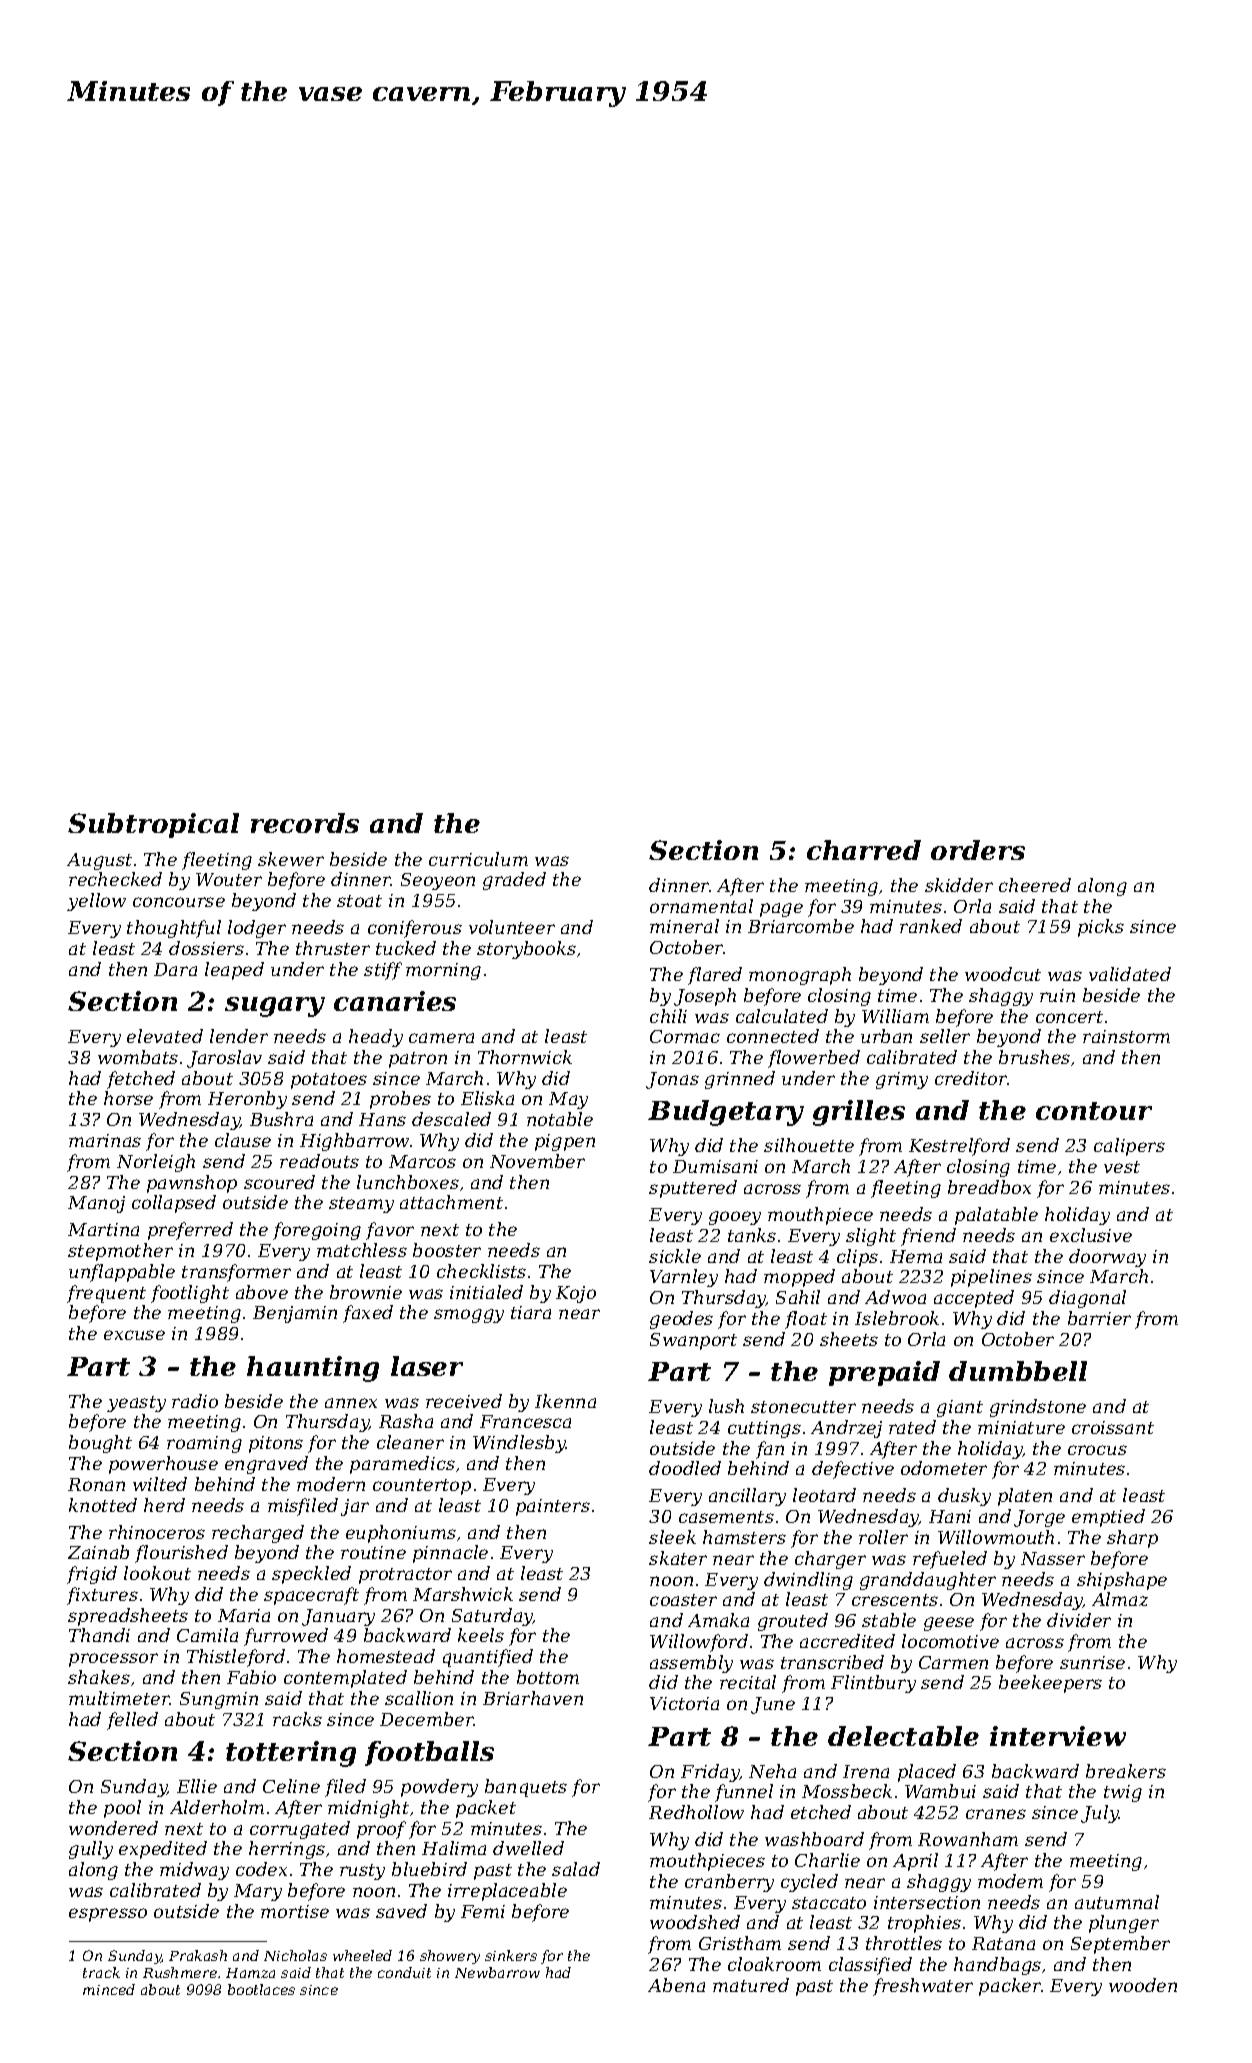  I want to click on wheeled, so click(362, 1955).
